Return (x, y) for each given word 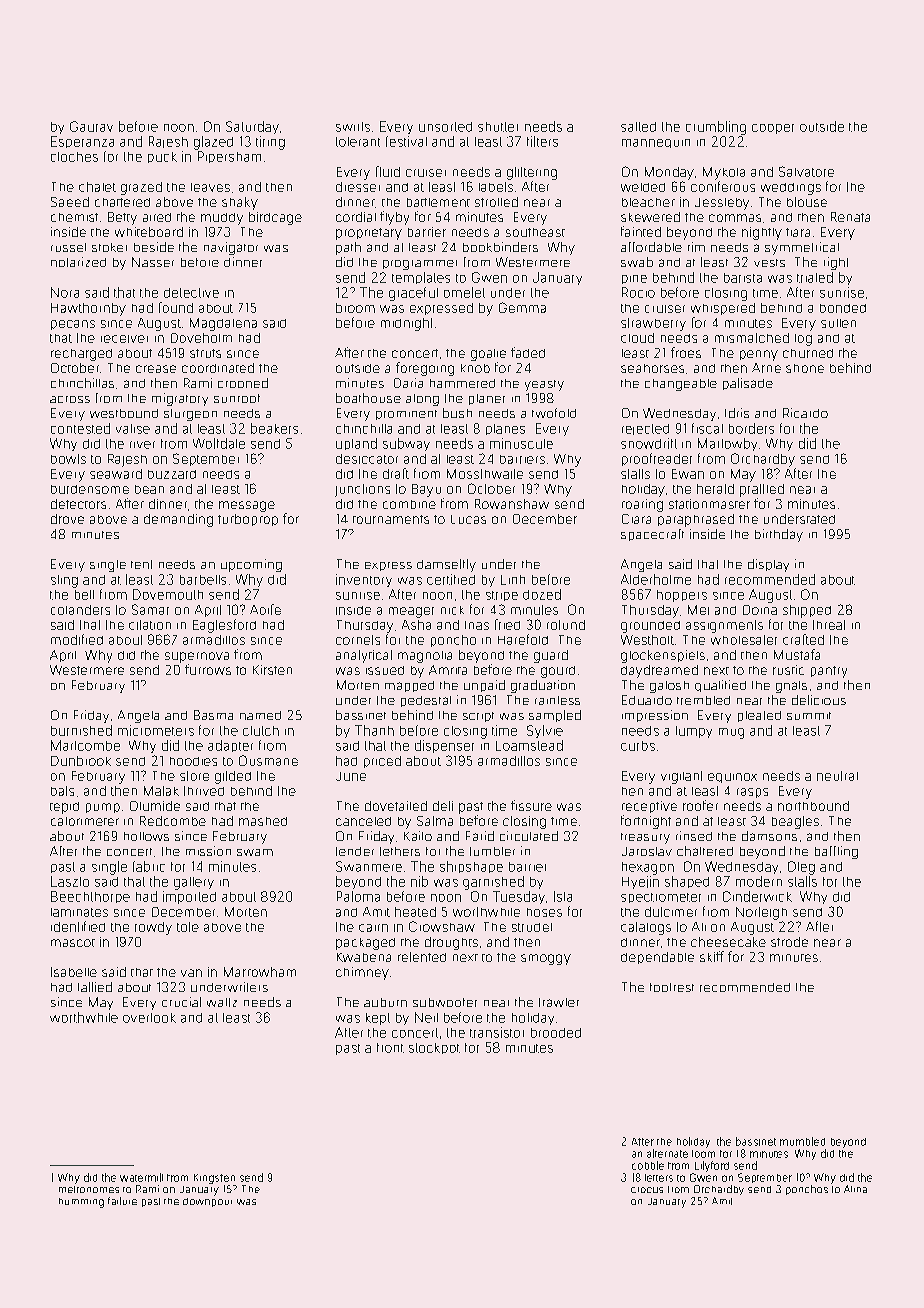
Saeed (70, 202)
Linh (513, 580)
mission (208, 851)
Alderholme (656, 579)
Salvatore (806, 171)
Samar (150, 609)
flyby (394, 218)
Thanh (374, 730)
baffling (836, 852)
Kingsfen (214, 1179)
